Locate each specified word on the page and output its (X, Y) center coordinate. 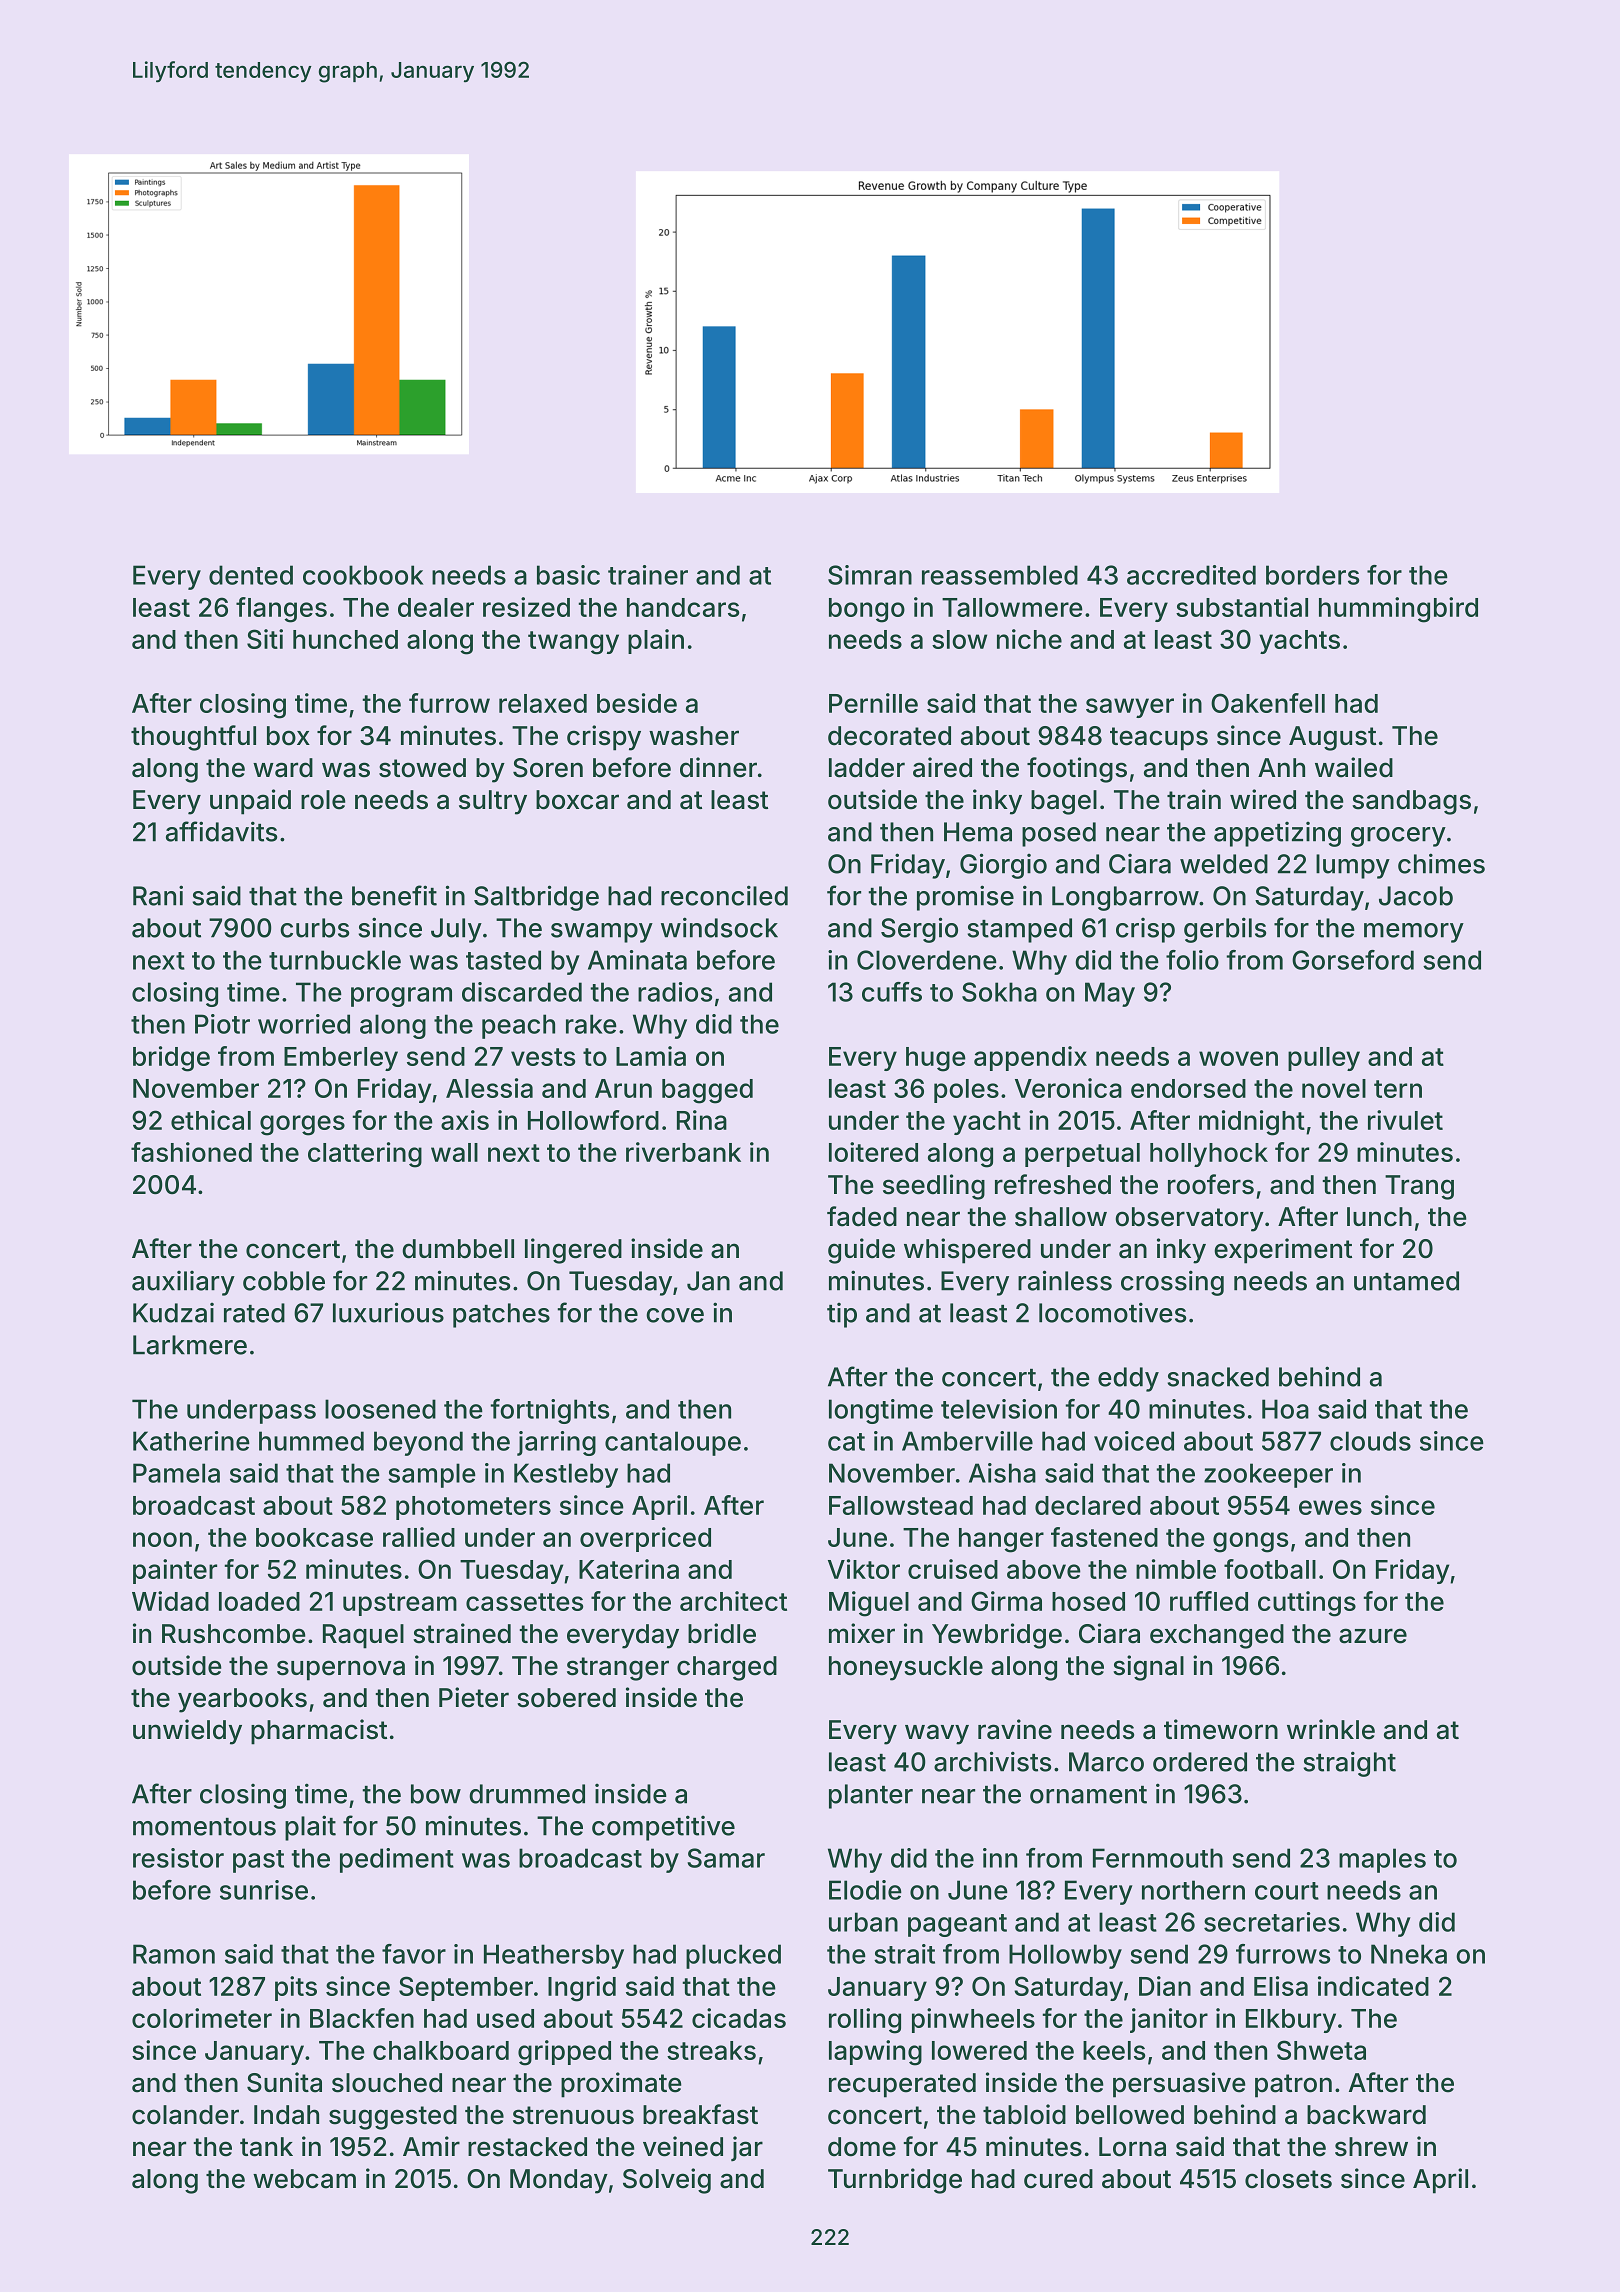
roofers (1211, 1184)
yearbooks (242, 1700)
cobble (284, 1281)
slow (959, 639)
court (1287, 1891)
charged (727, 1668)
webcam (304, 2179)
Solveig (667, 2181)
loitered (873, 1152)
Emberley (341, 1059)
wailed (1354, 767)
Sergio (919, 930)
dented (251, 575)
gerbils (1225, 930)
